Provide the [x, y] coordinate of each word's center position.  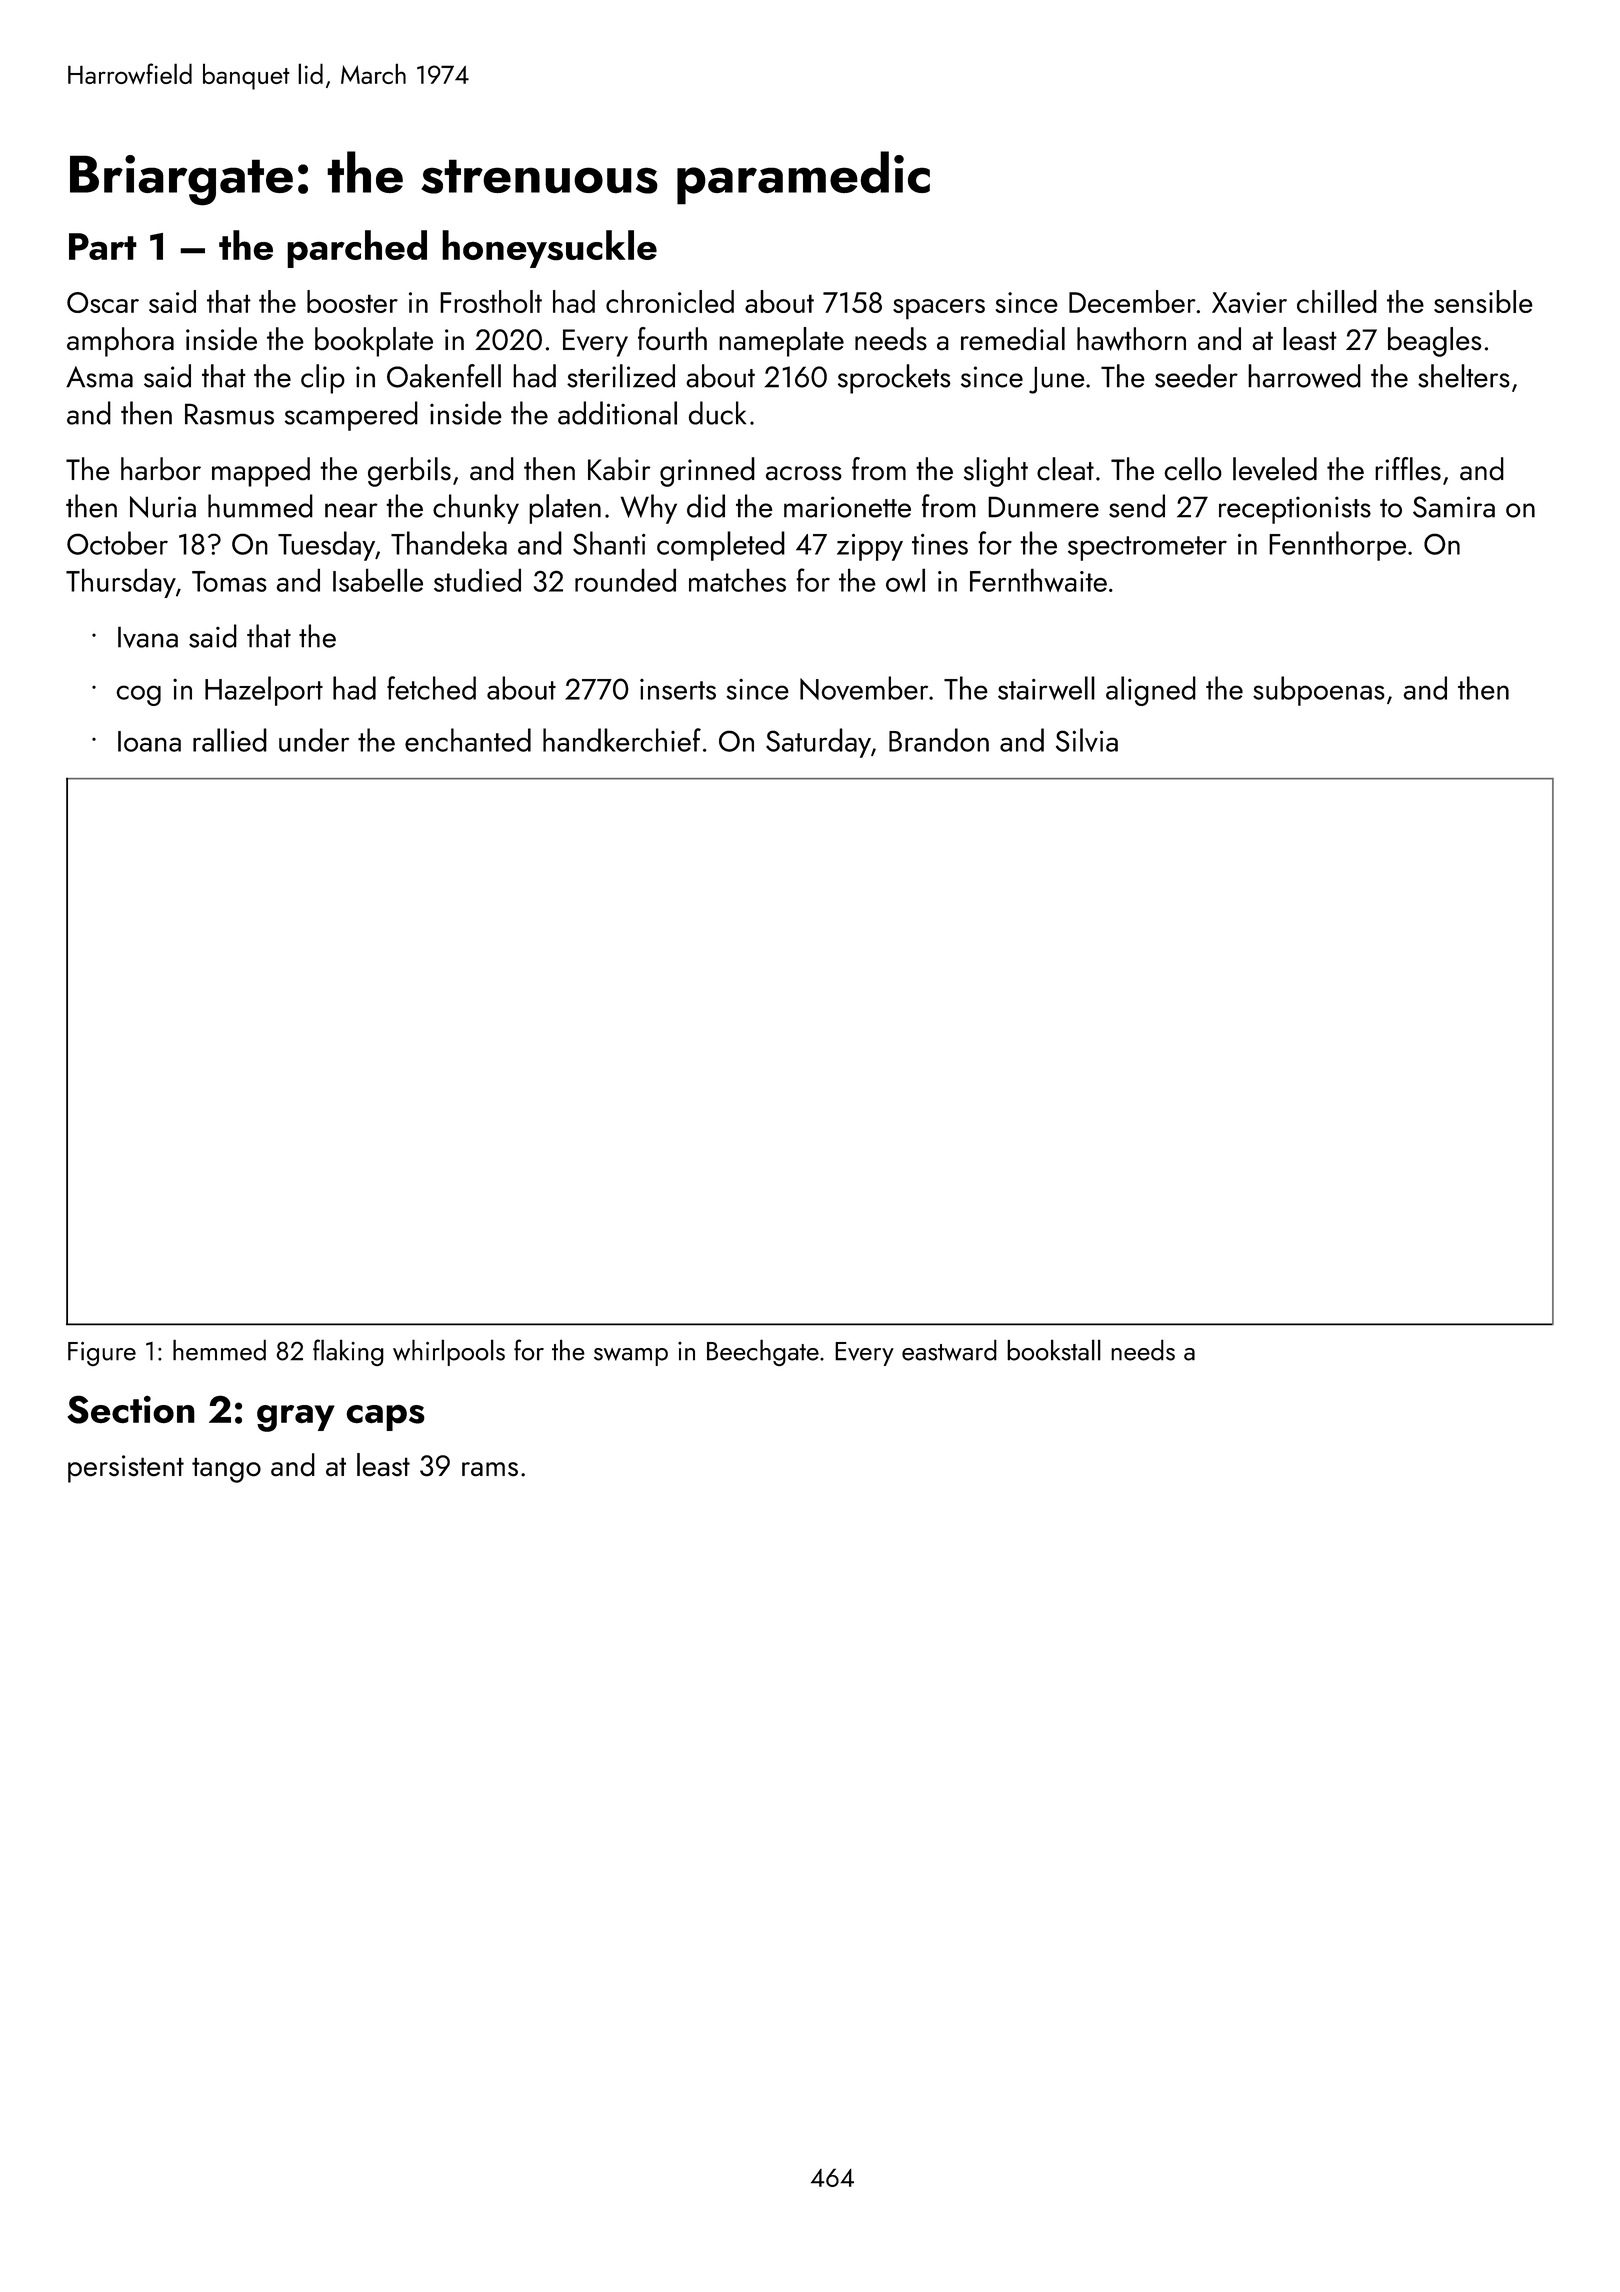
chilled [1337, 301]
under [314, 740]
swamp [631, 1357]
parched [357, 249]
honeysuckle [549, 249]
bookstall [1054, 1350]
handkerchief [622, 740]
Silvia [1087, 740]
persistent [126, 1469]
